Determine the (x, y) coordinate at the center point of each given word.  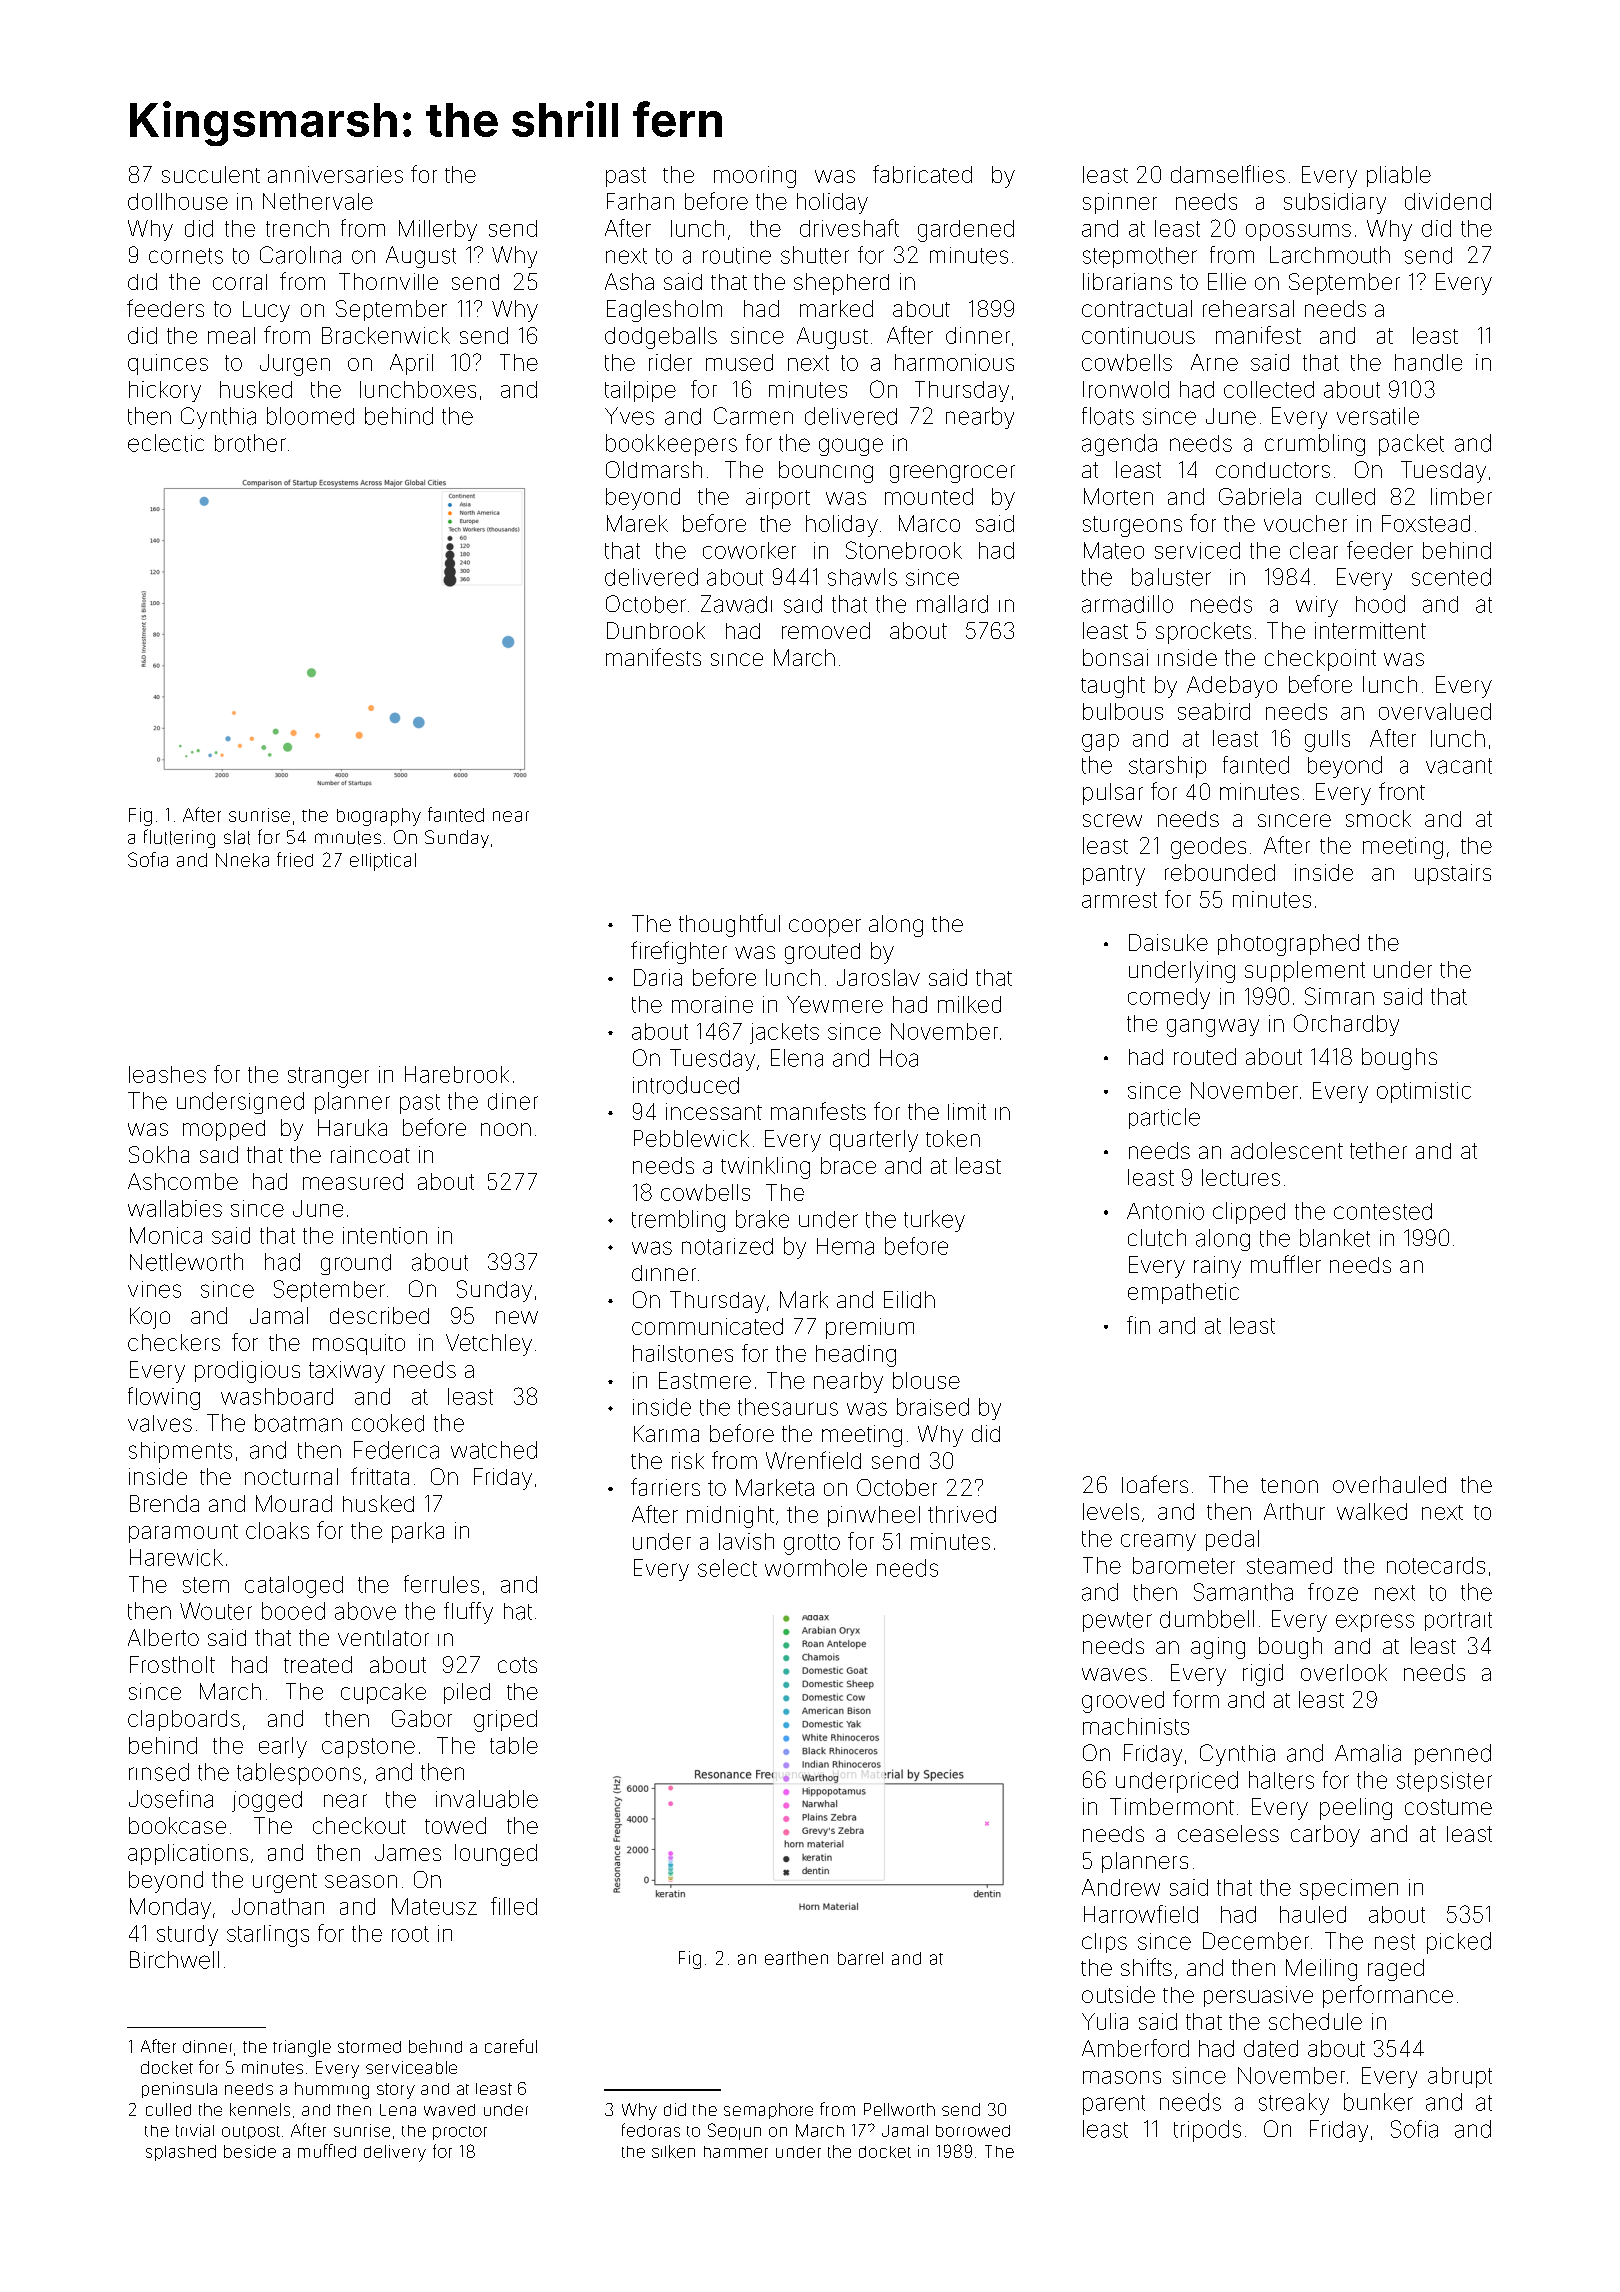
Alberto (163, 1637)
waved (449, 2110)
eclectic (166, 443)
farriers (665, 1487)
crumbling (1315, 445)
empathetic (1183, 1293)
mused (739, 362)
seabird (1214, 711)
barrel (860, 1958)
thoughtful (729, 925)
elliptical (383, 862)
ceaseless (1228, 1833)
